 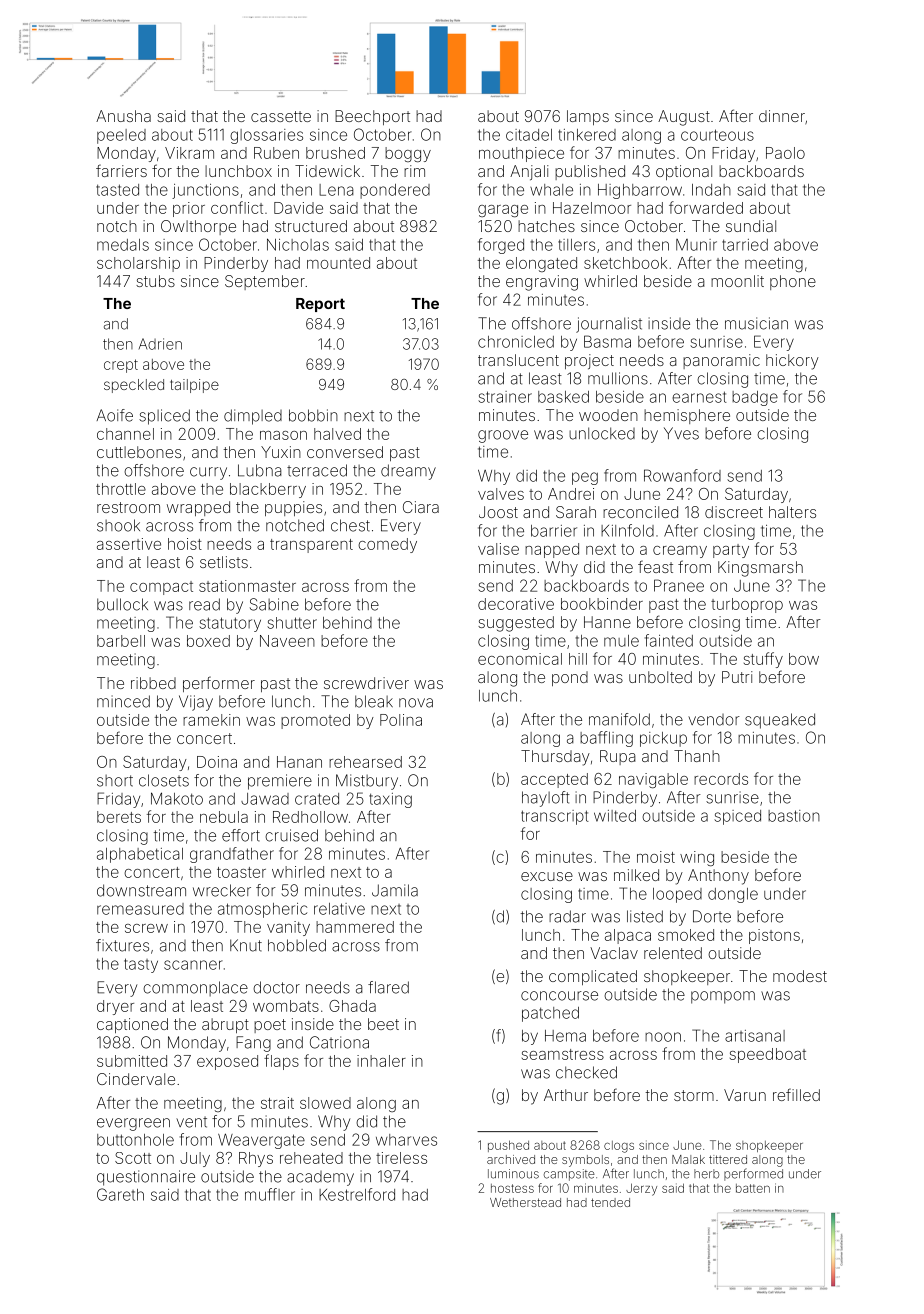 What do you see at coordinates (525, 1202) in the screenshot?
I see `Wetherstead` at bounding box center [525, 1202].
